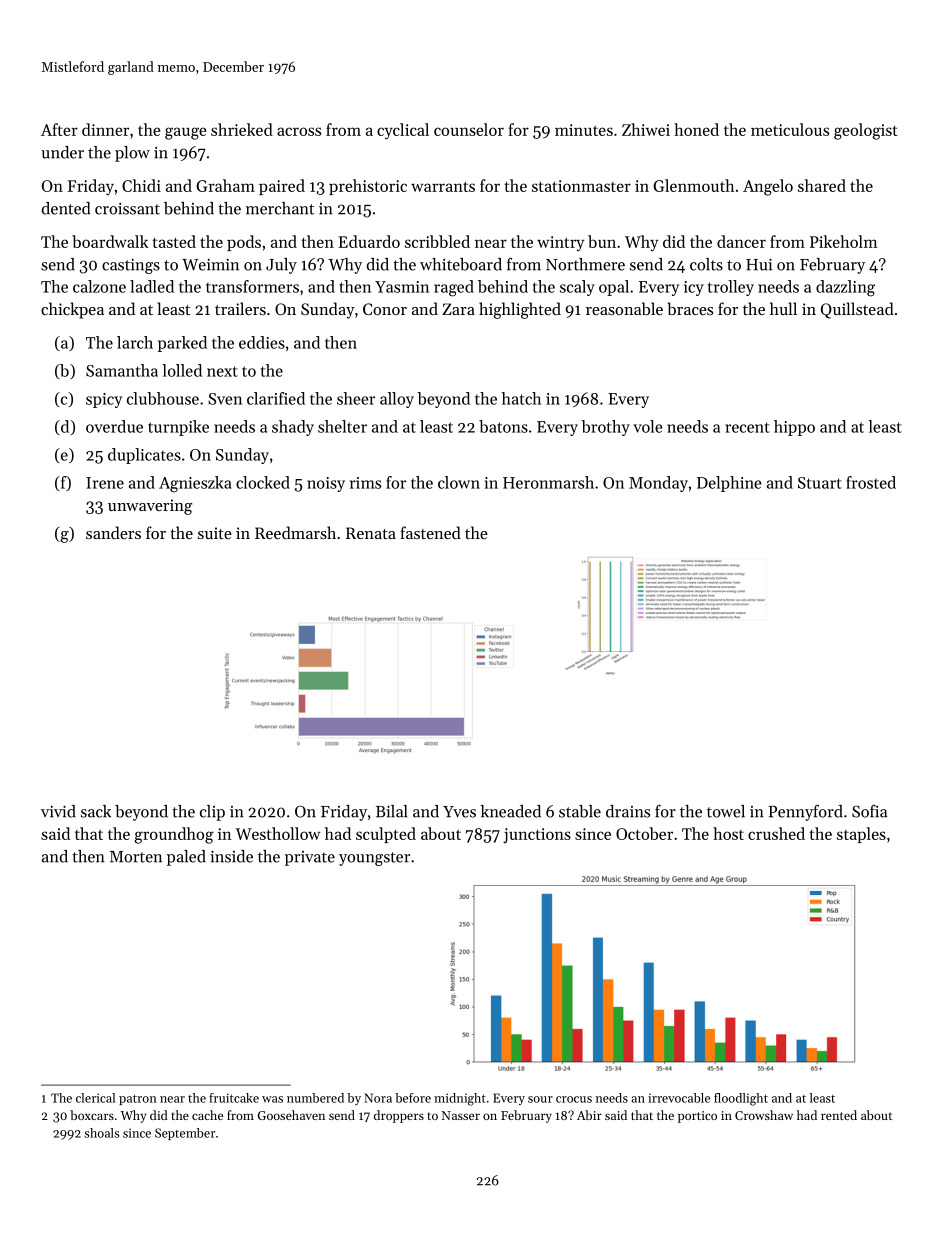  What do you see at coordinates (430, 532) in the screenshot?
I see `fastened` at bounding box center [430, 532].
